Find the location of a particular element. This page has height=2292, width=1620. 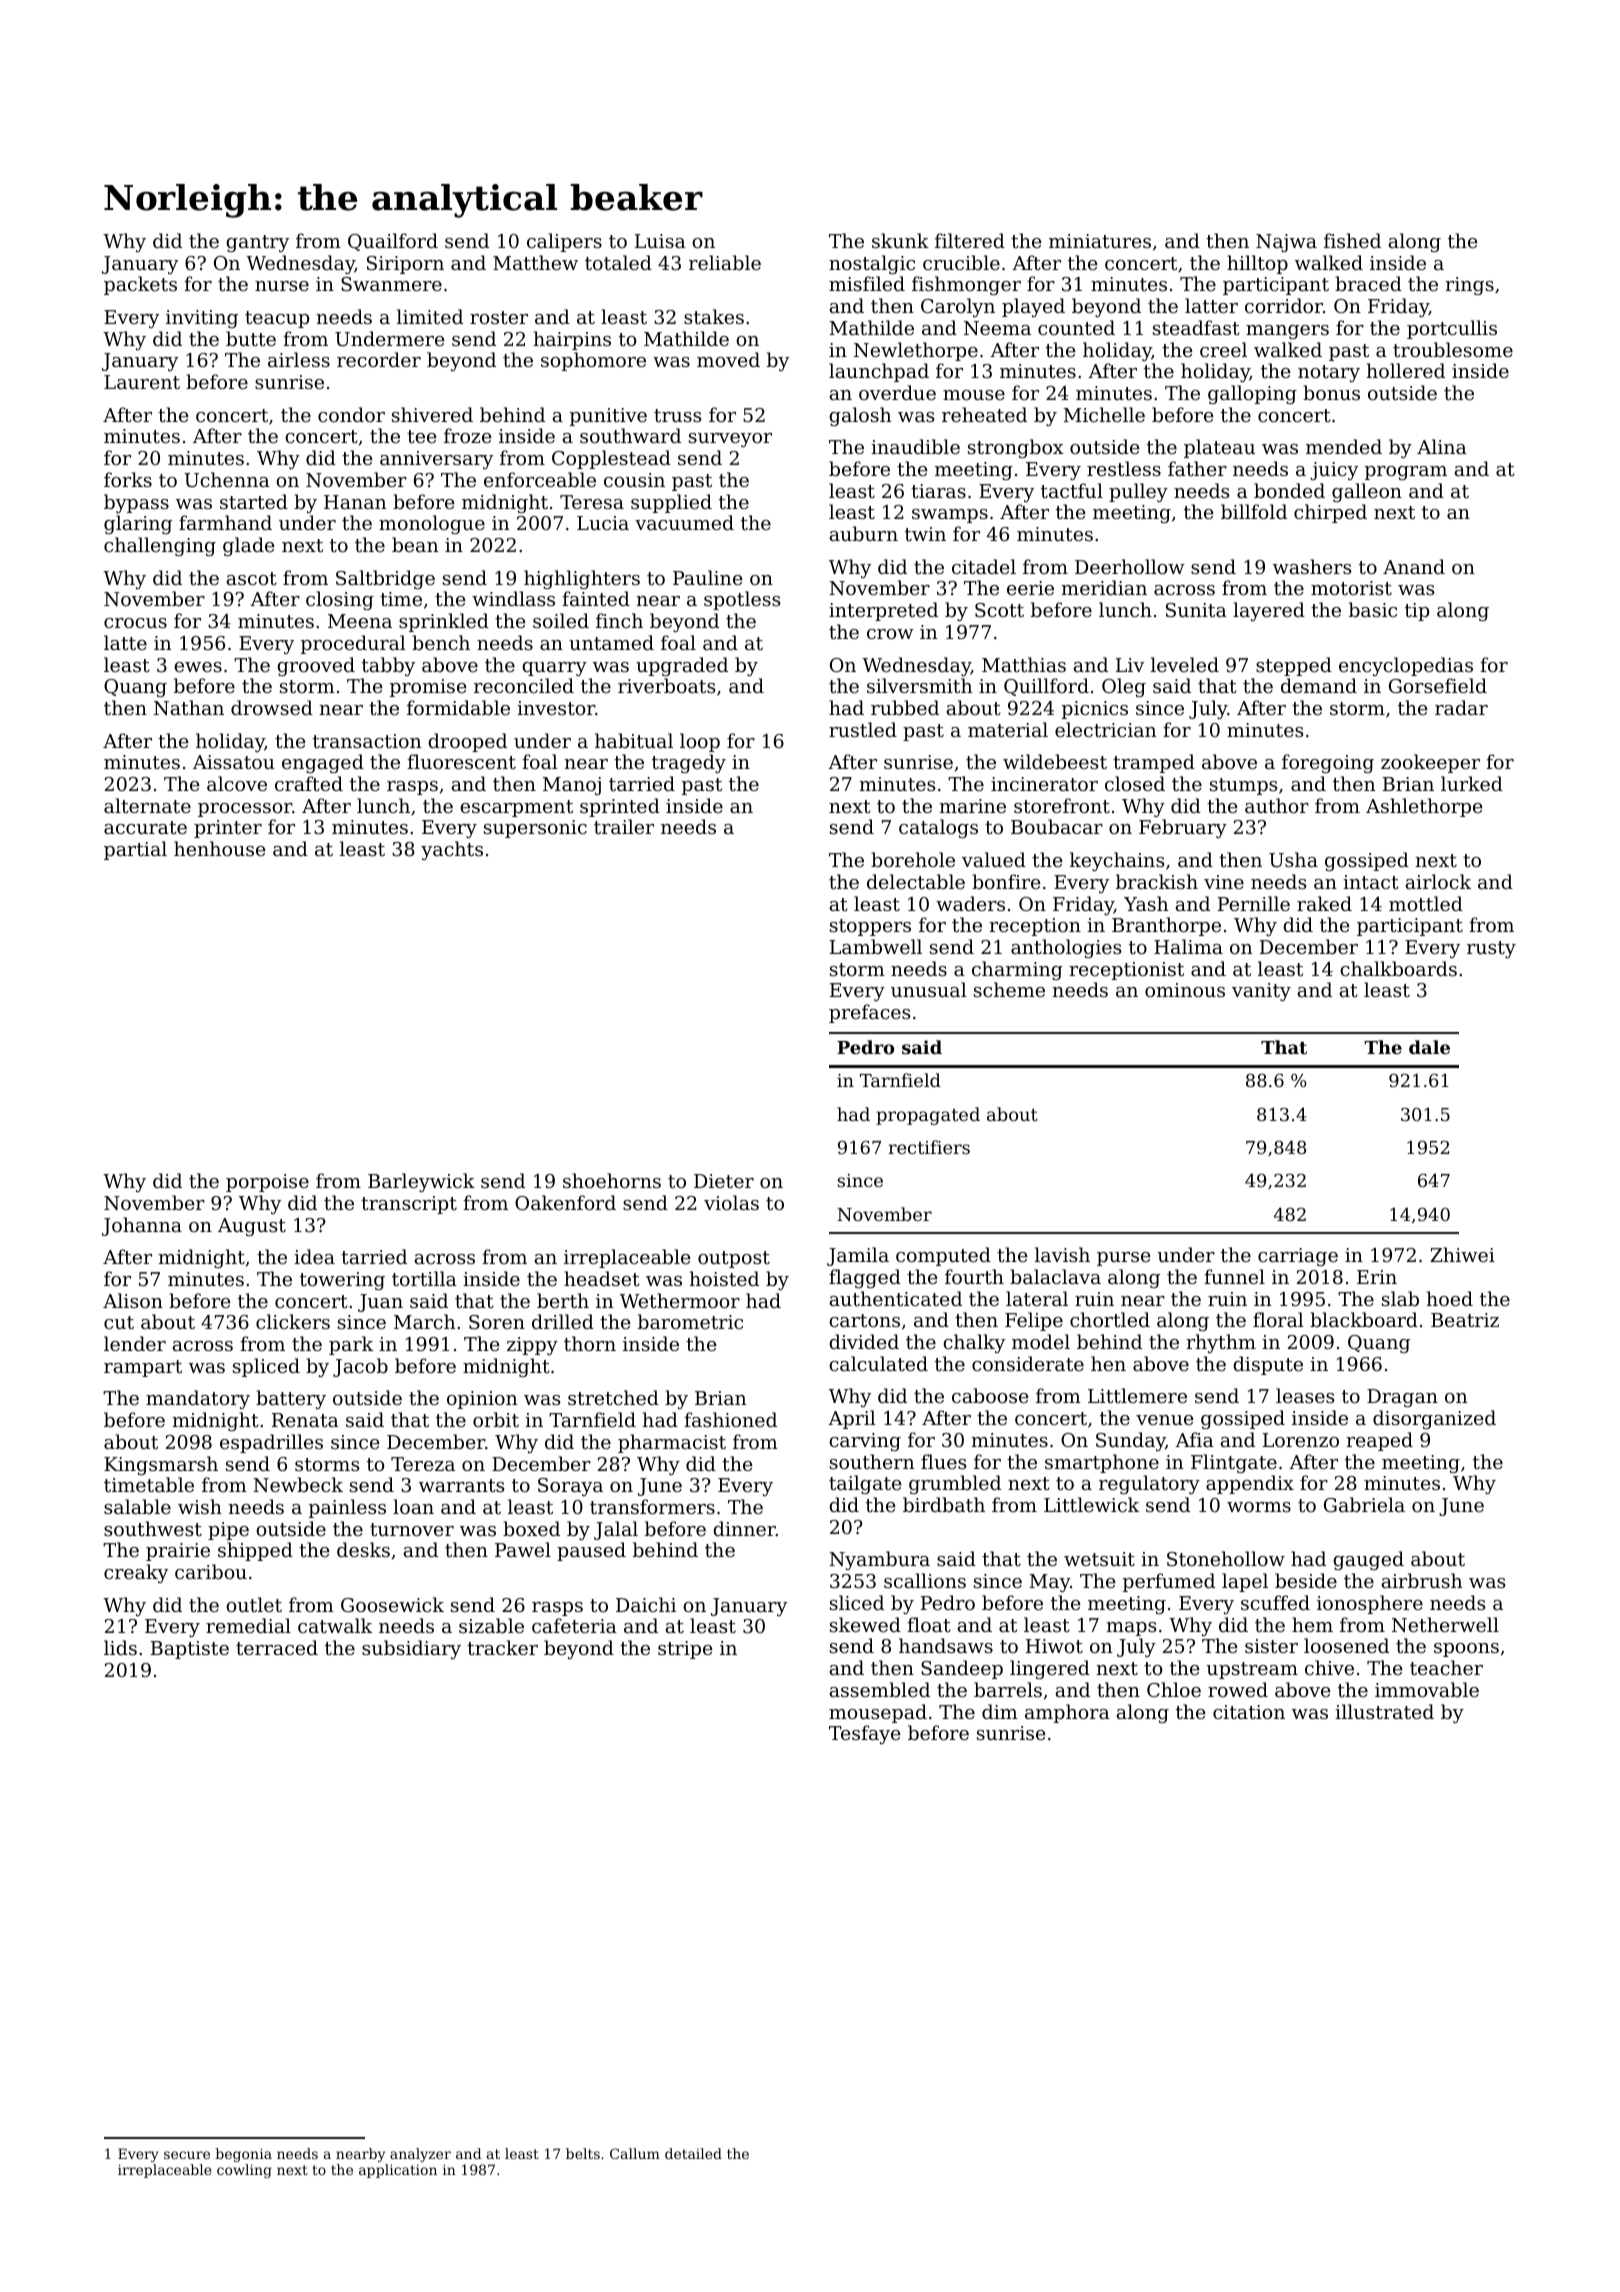

analyzer is located at coordinates (420, 2155).
